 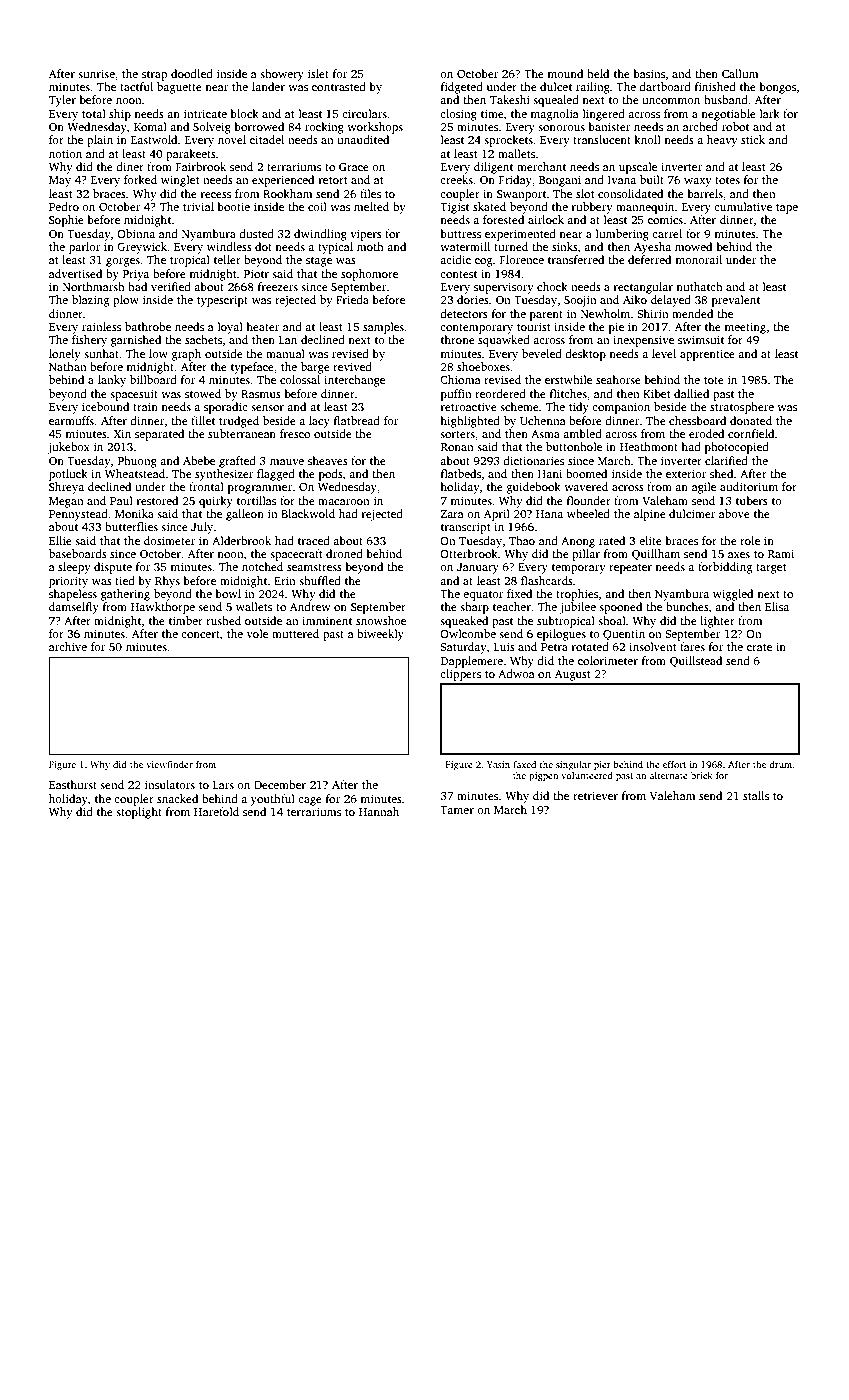 What do you see at coordinates (96, 73) in the document?
I see `sunrise` at bounding box center [96, 73].
